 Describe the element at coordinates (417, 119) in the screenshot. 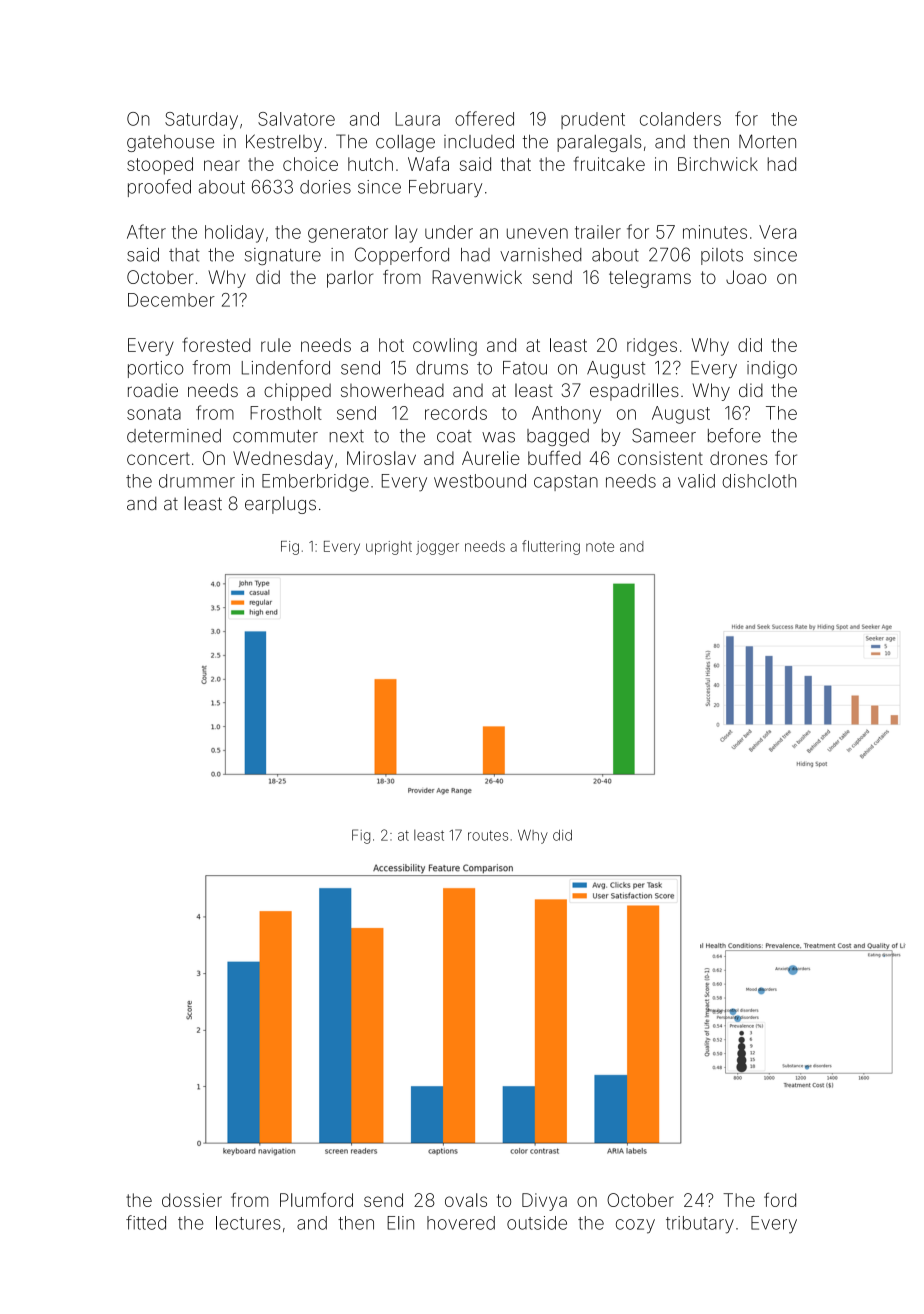

I see `Laura` at that location.
